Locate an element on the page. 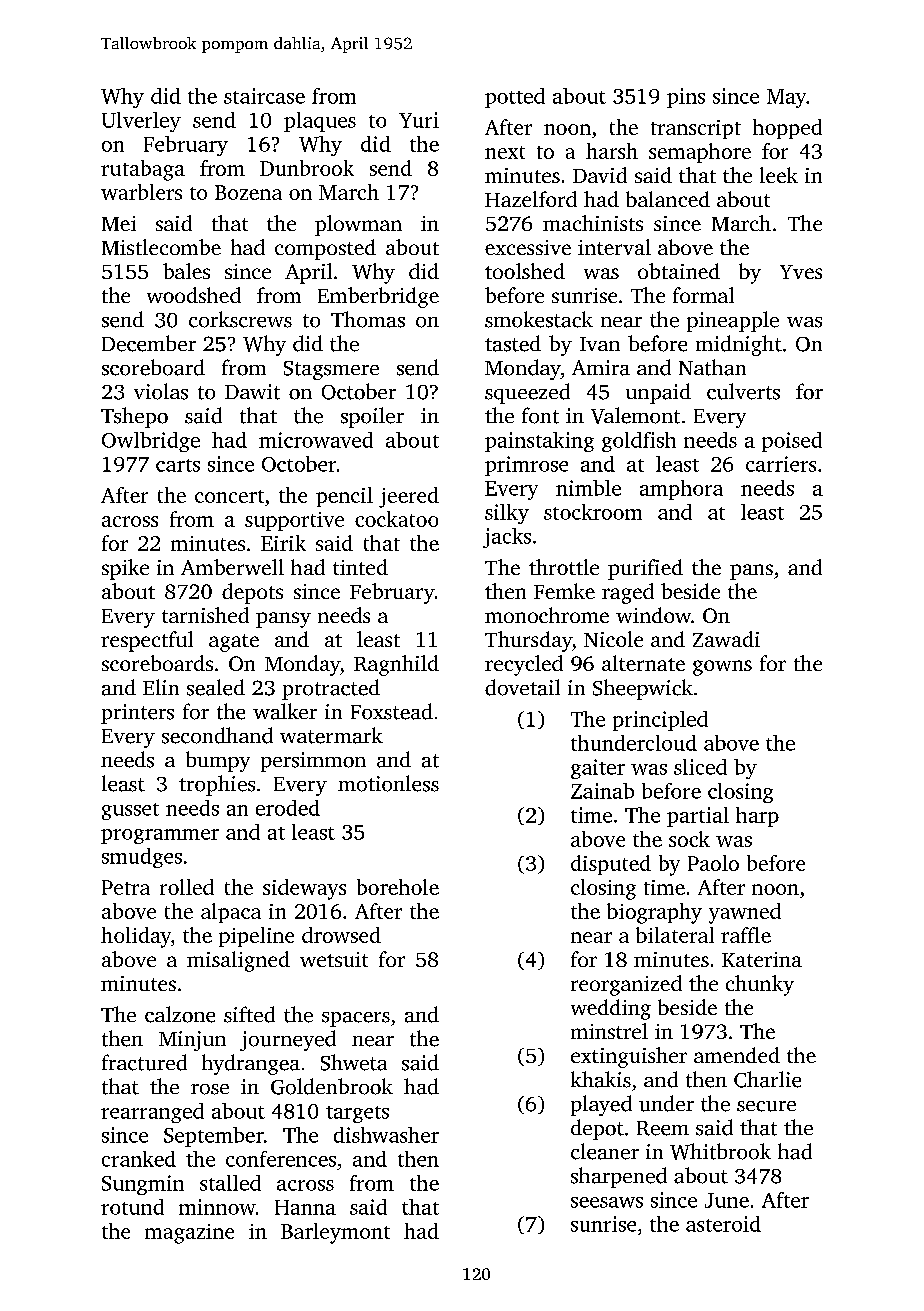  bales is located at coordinates (186, 271).
